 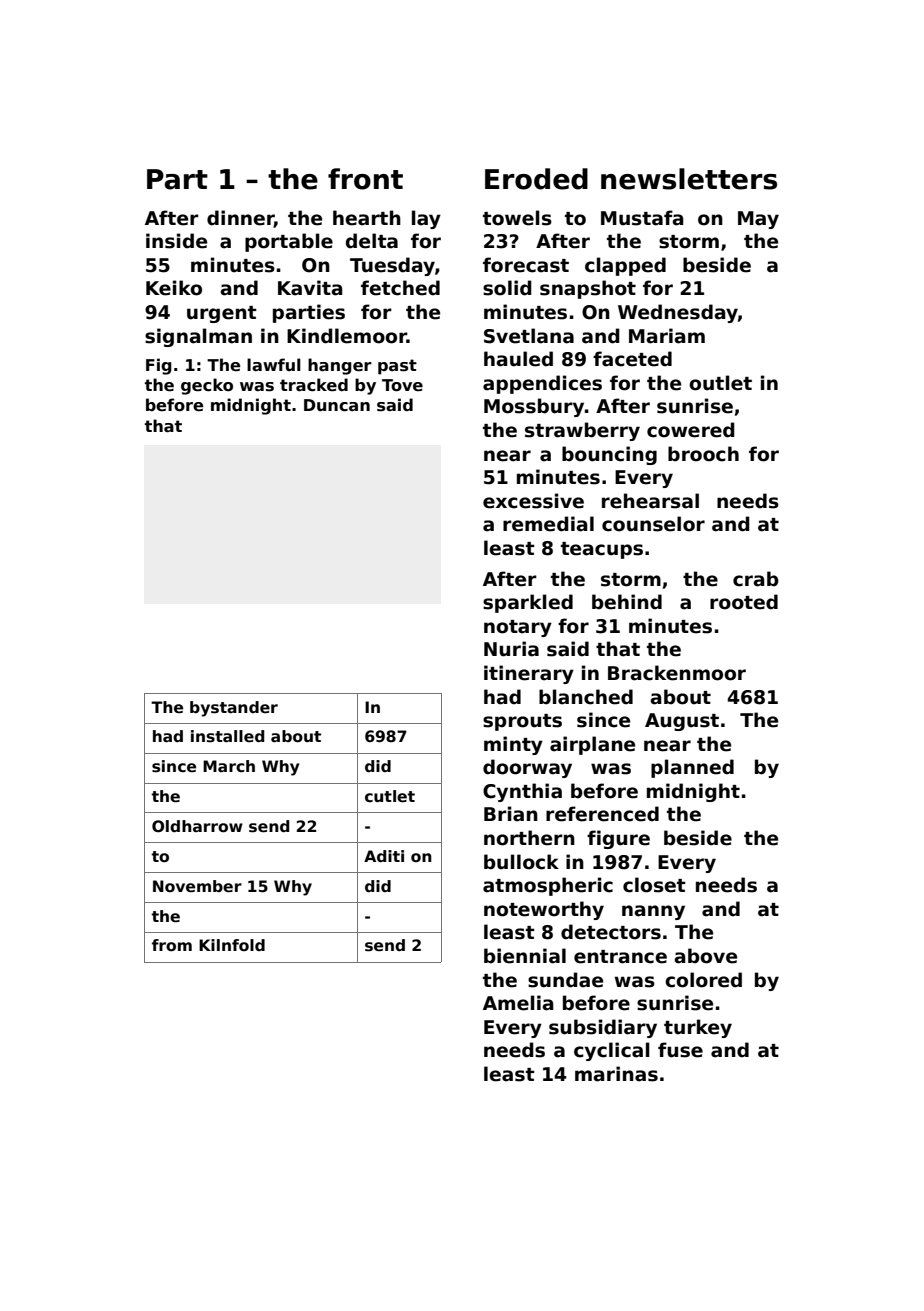 I want to click on Duncan, so click(x=337, y=405).
